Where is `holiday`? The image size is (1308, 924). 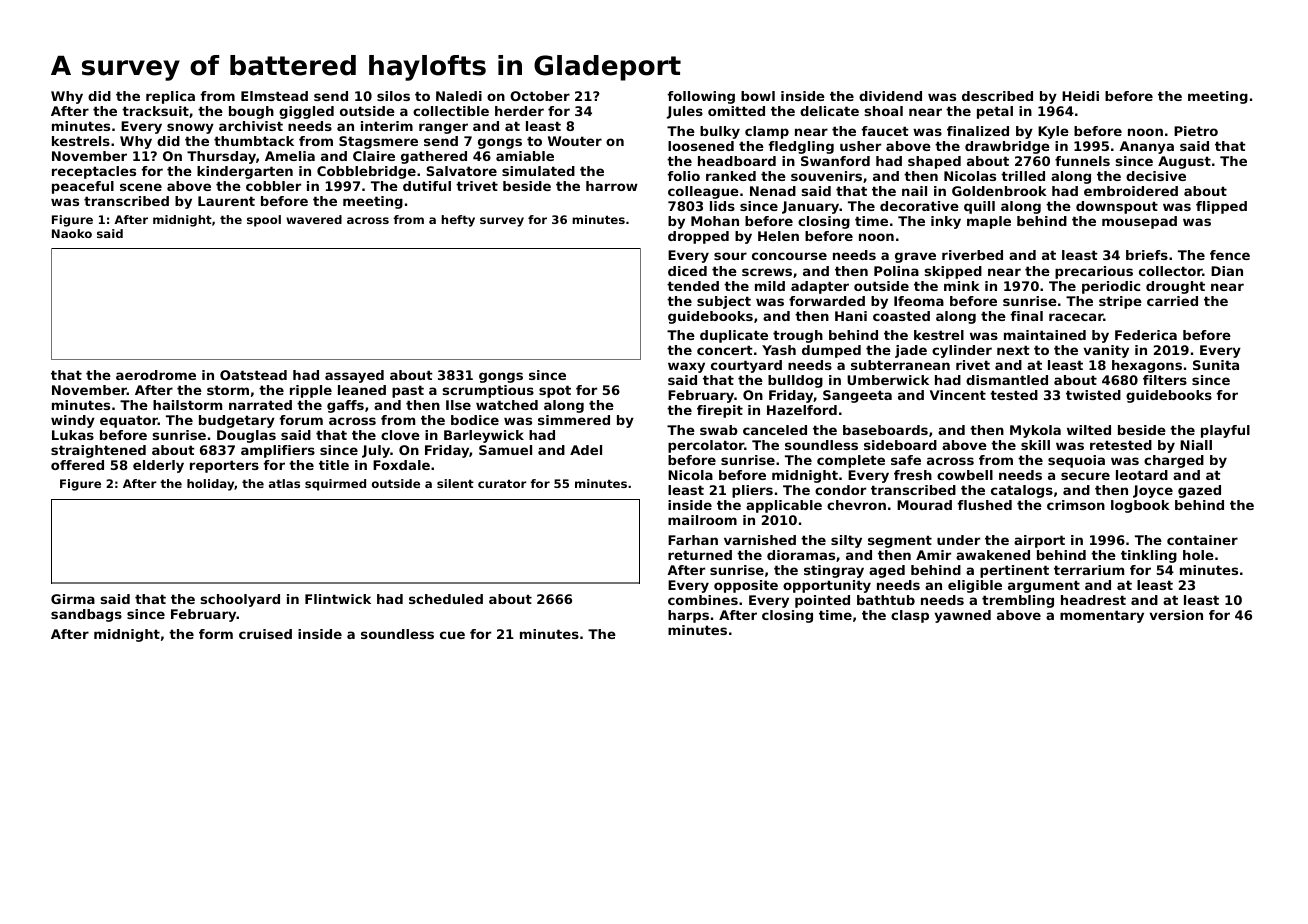 holiday is located at coordinates (210, 485).
